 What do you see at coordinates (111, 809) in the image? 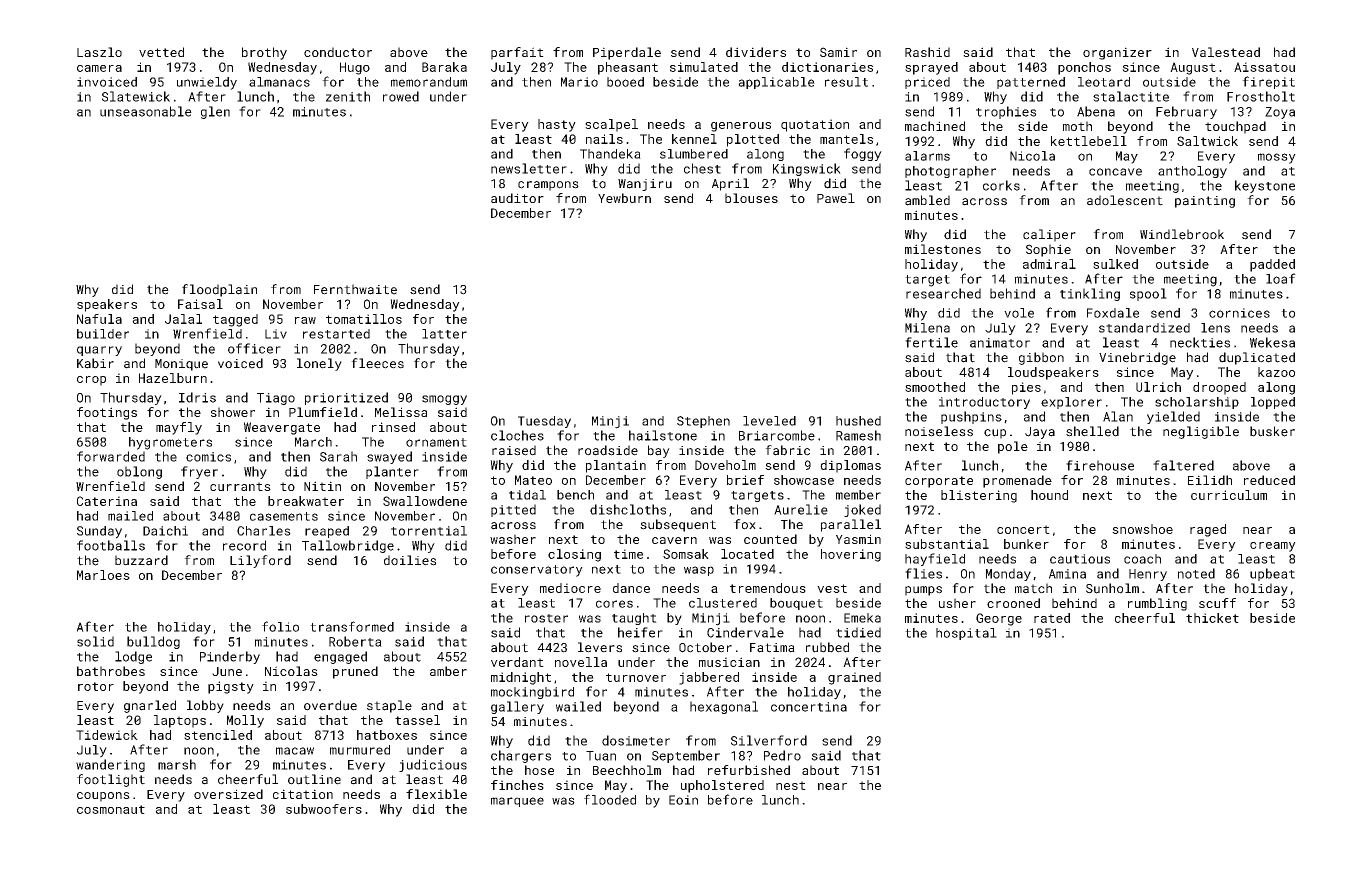
I see `cosmonaut` at bounding box center [111, 809].
